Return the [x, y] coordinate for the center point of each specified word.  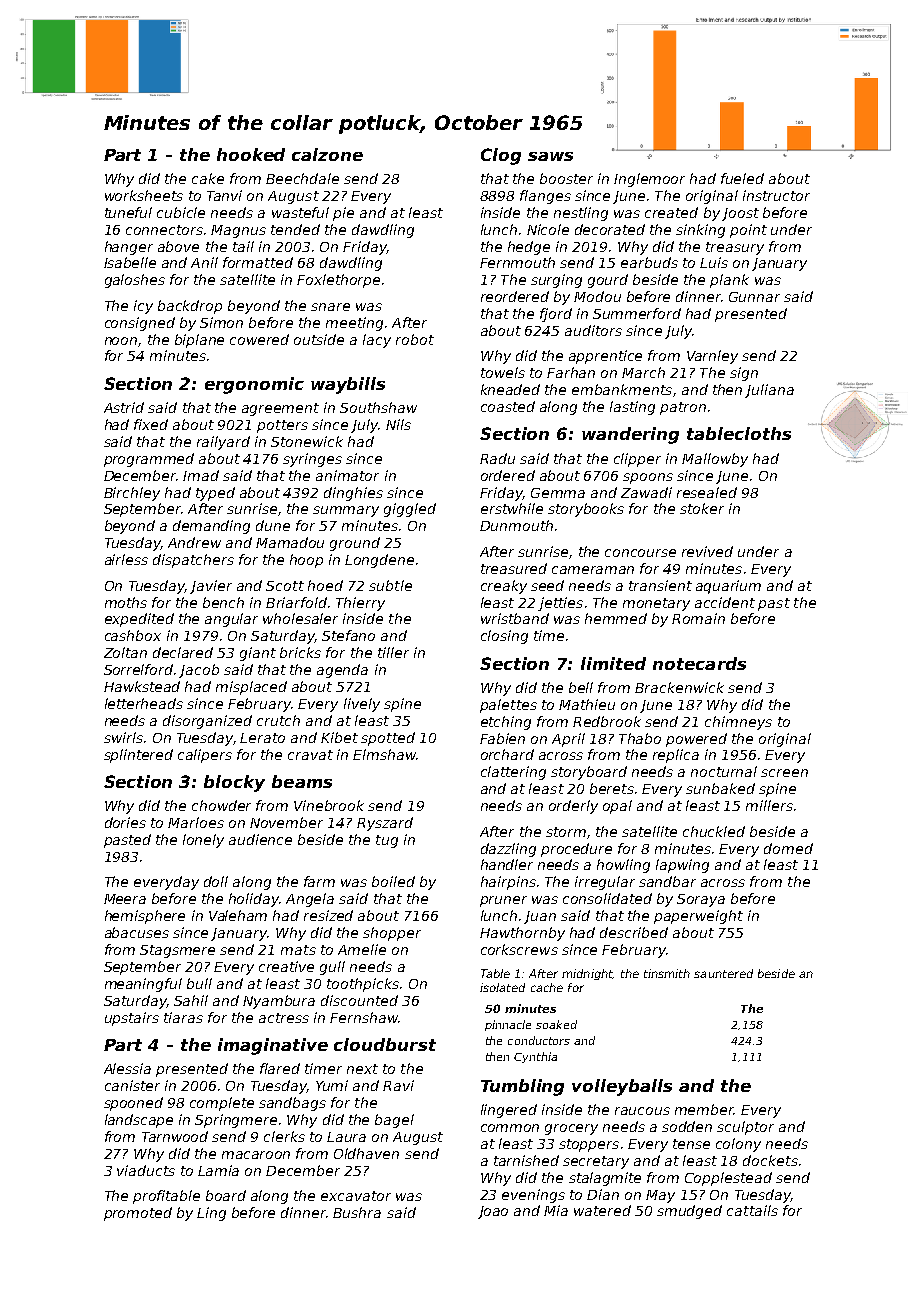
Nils [398, 424]
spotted [388, 739]
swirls [123, 737]
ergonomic [254, 385]
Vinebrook [329, 805]
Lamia [218, 1170]
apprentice [605, 357]
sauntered [723, 973]
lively [362, 705]
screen [784, 773]
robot [415, 339]
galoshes [135, 281]
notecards [699, 663]
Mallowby [715, 460]
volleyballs [622, 1087]
